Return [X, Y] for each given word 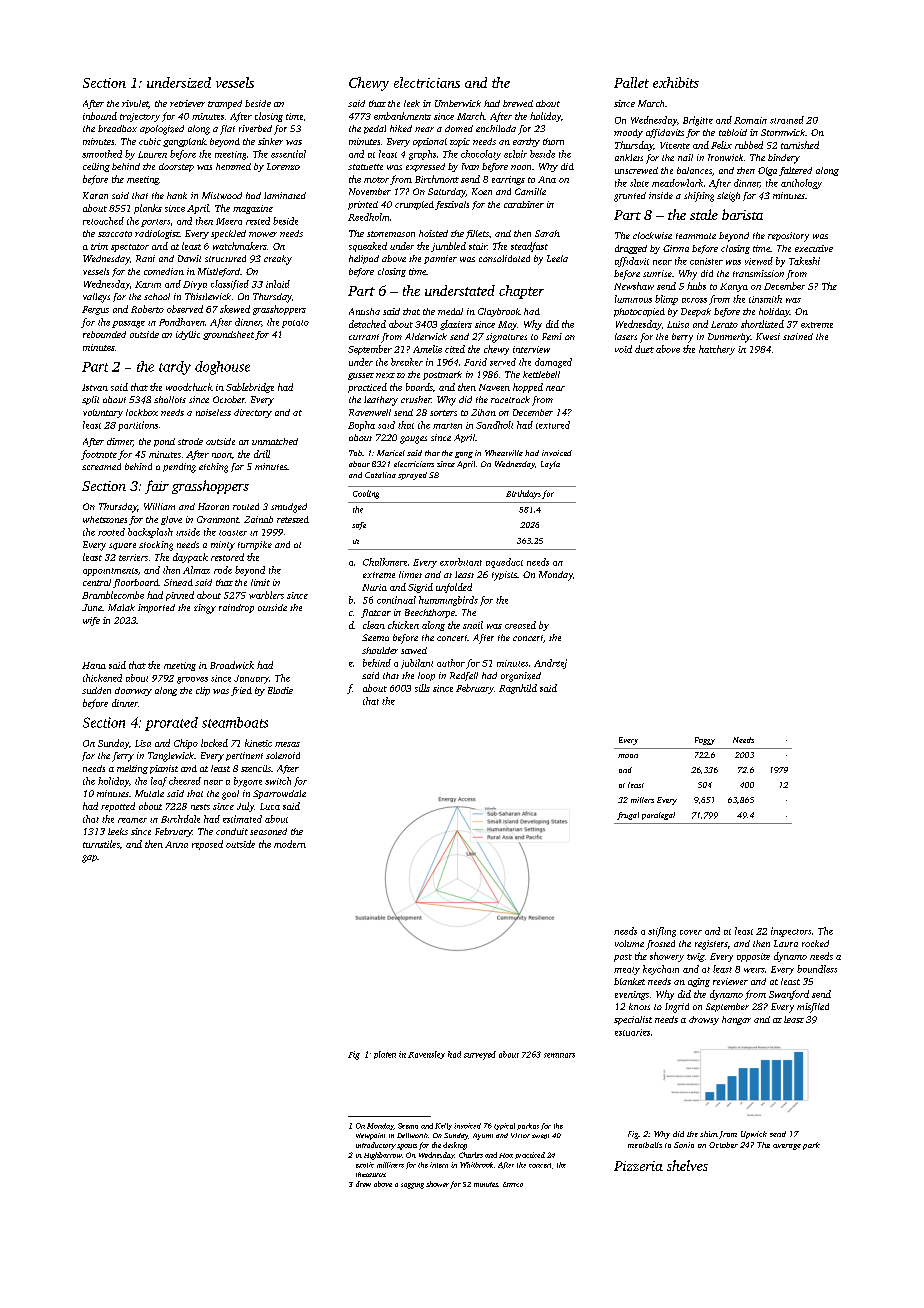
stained [798, 336]
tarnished [800, 145]
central [97, 582]
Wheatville [504, 453]
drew [363, 1184]
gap [89, 859]
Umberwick [458, 103]
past [623, 958]
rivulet [135, 104]
